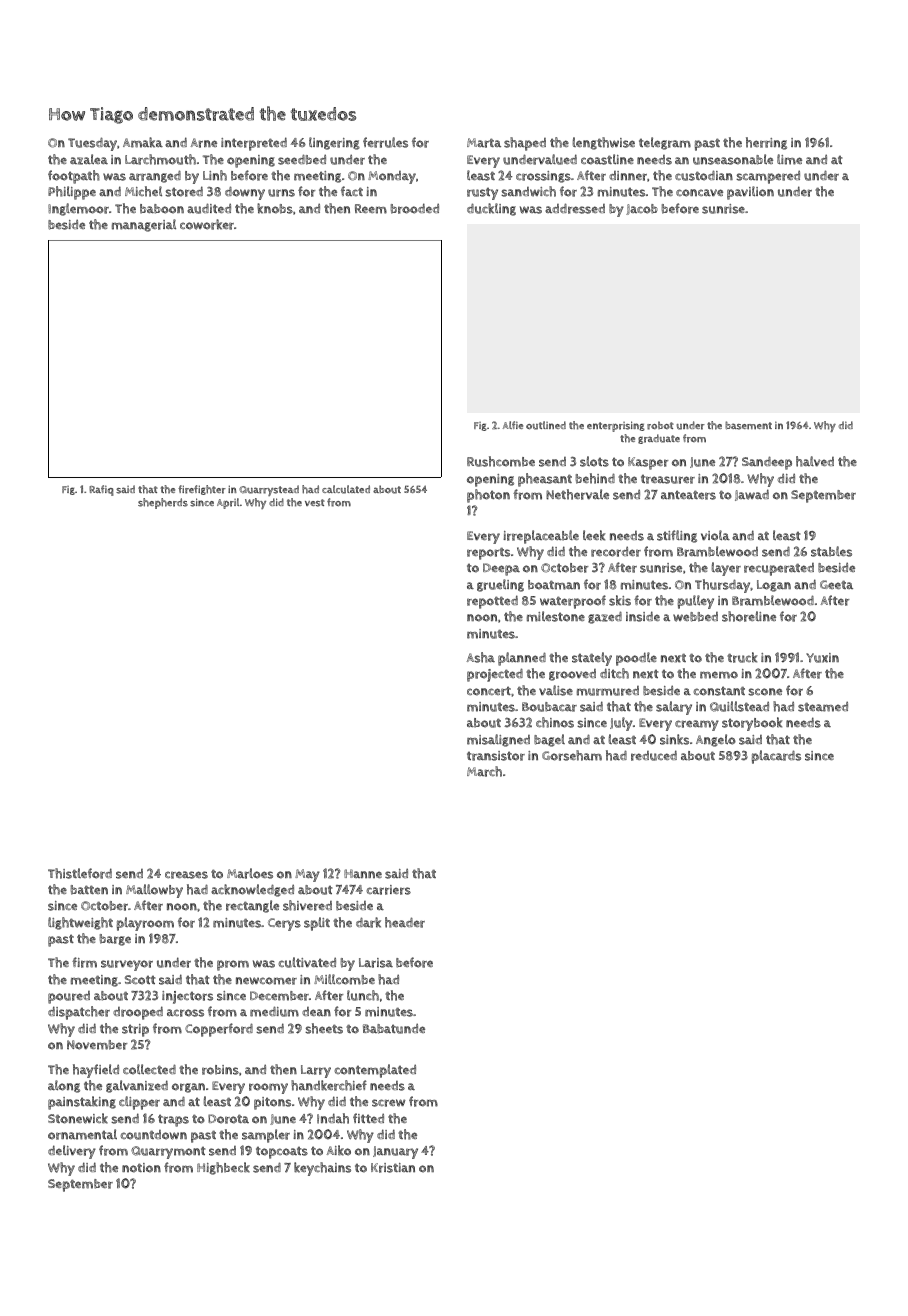 The width and height of the image is (908, 1316). I want to click on Jawad, so click(752, 495).
